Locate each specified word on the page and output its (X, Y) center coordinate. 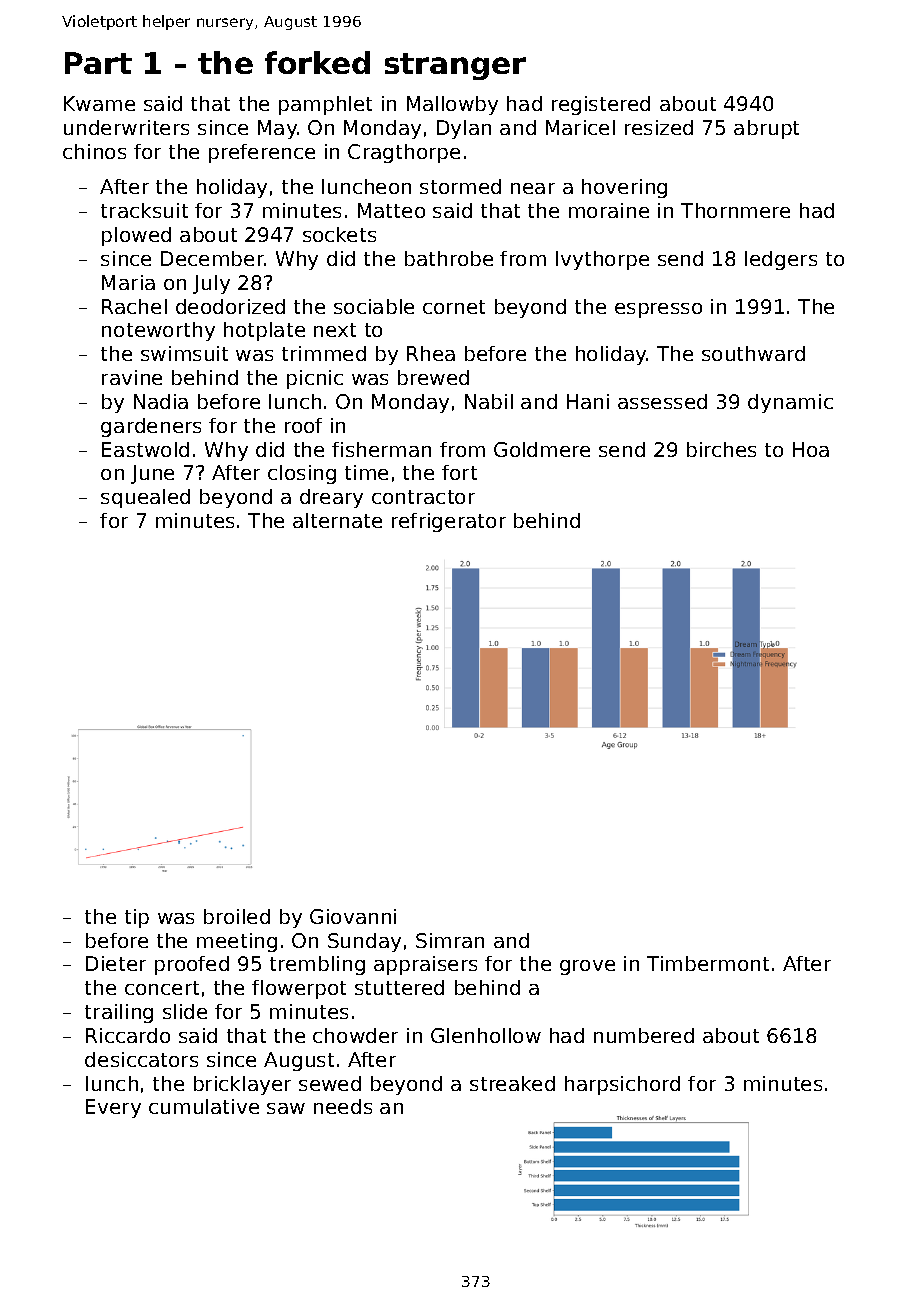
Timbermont (708, 963)
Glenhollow (486, 1035)
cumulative (204, 1106)
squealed (145, 498)
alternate (337, 520)
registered (601, 105)
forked (317, 62)
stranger (455, 66)
